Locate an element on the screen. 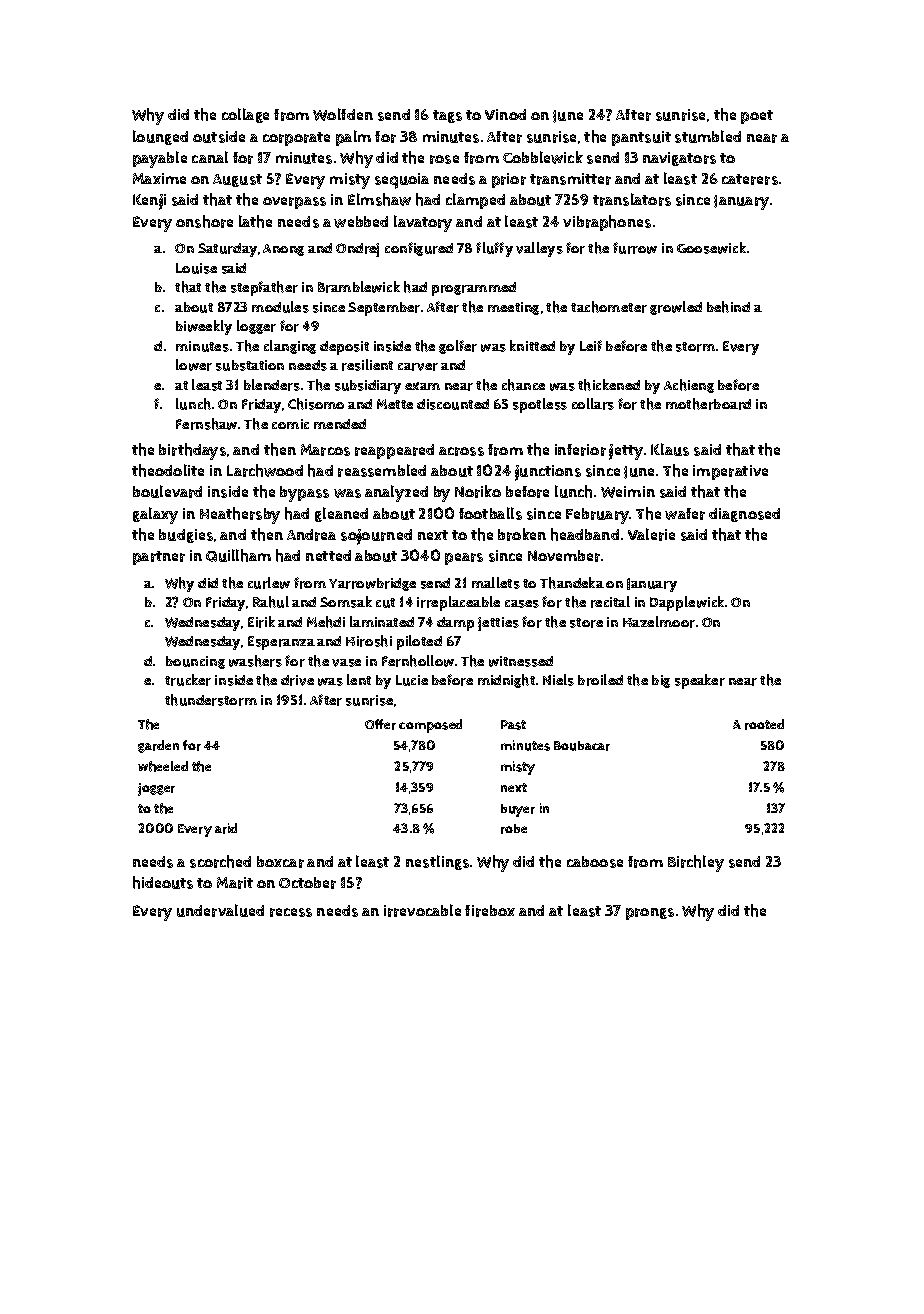 This screenshot has height=1314, width=924. undervalued is located at coordinates (220, 910).
